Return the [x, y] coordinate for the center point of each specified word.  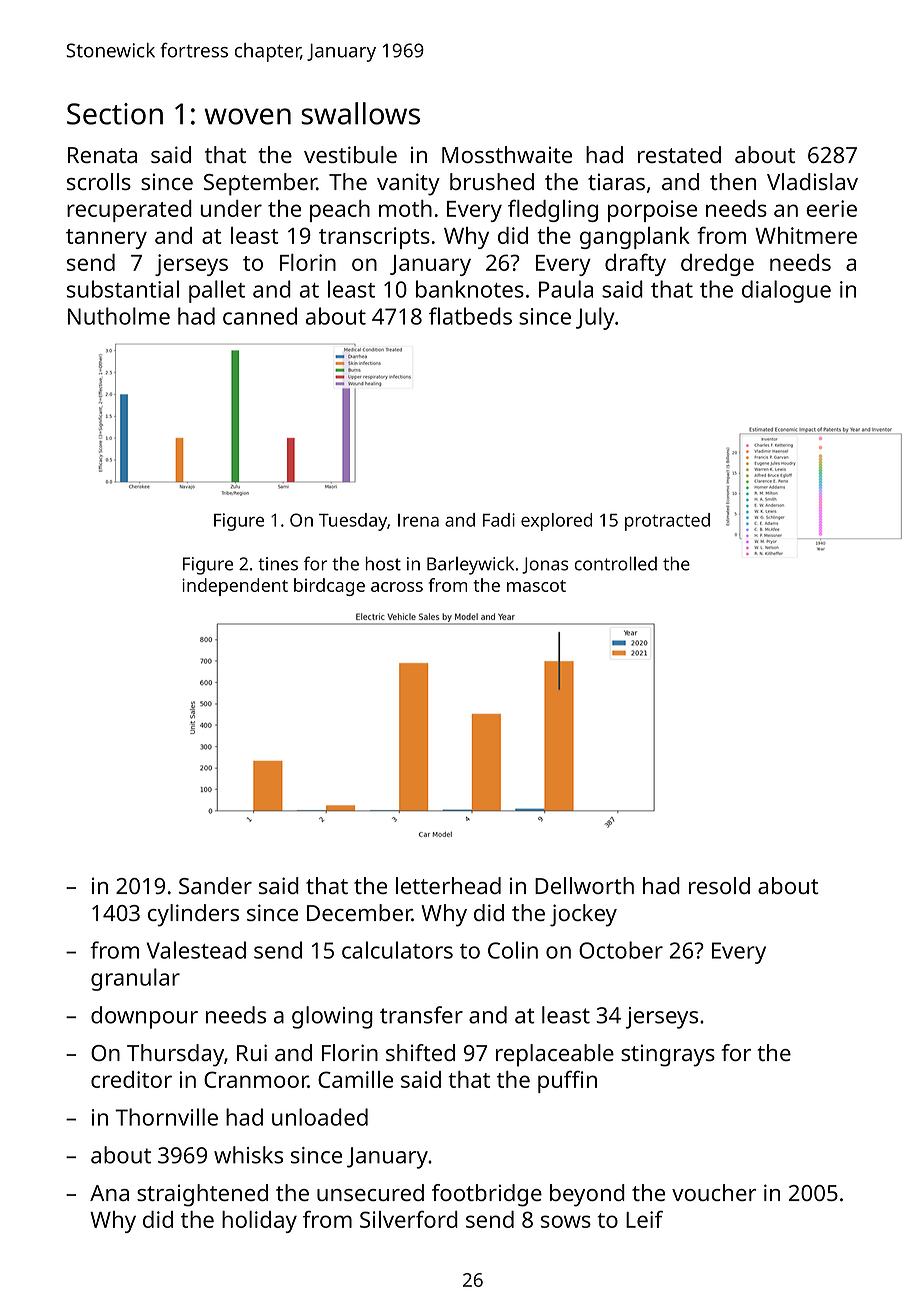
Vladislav [812, 181]
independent [235, 587]
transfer [421, 1015]
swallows [360, 113]
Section [115, 114]
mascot [536, 586]
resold [719, 885]
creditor [131, 1079]
